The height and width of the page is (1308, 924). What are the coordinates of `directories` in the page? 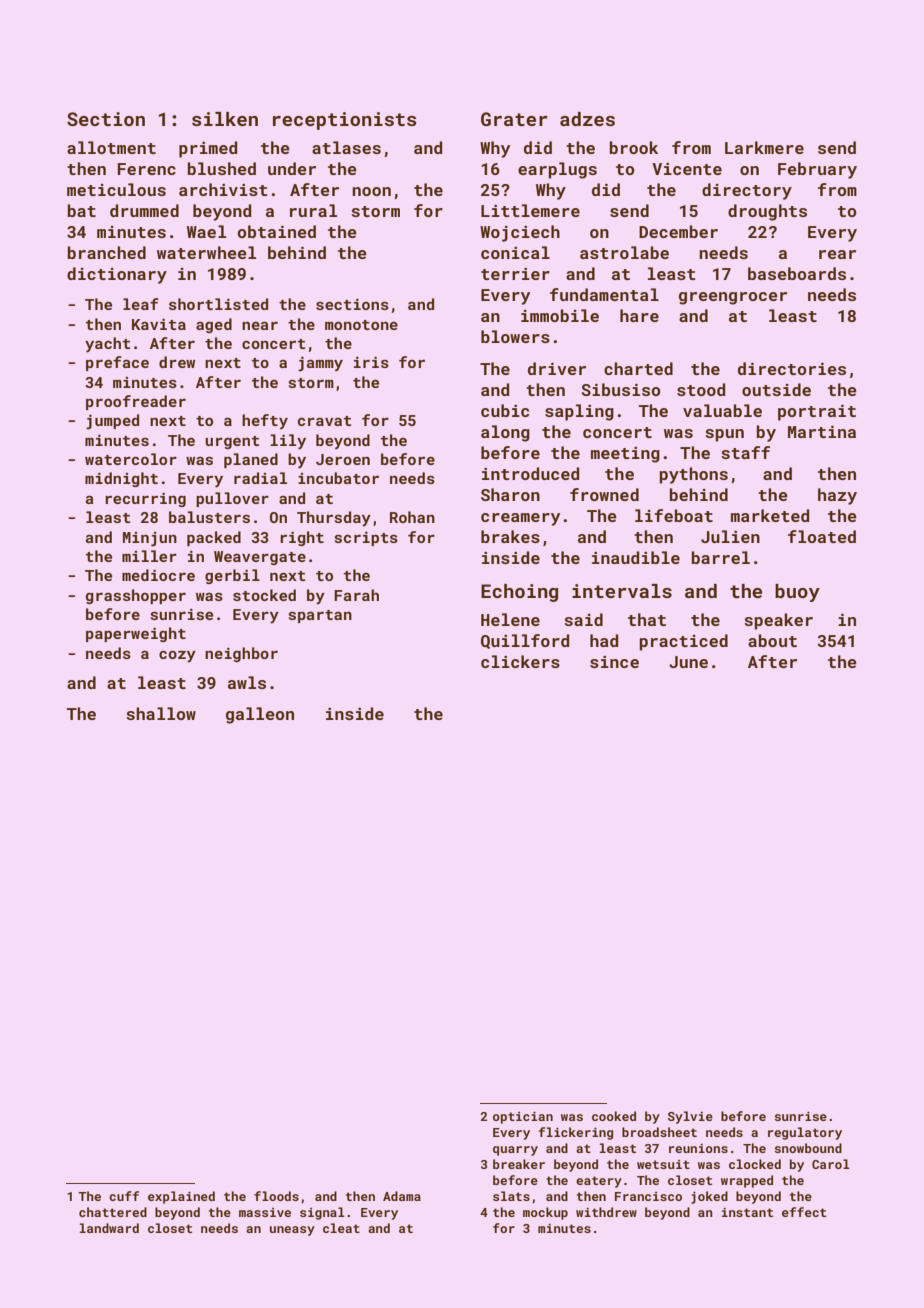 It's located at (792, 368).
